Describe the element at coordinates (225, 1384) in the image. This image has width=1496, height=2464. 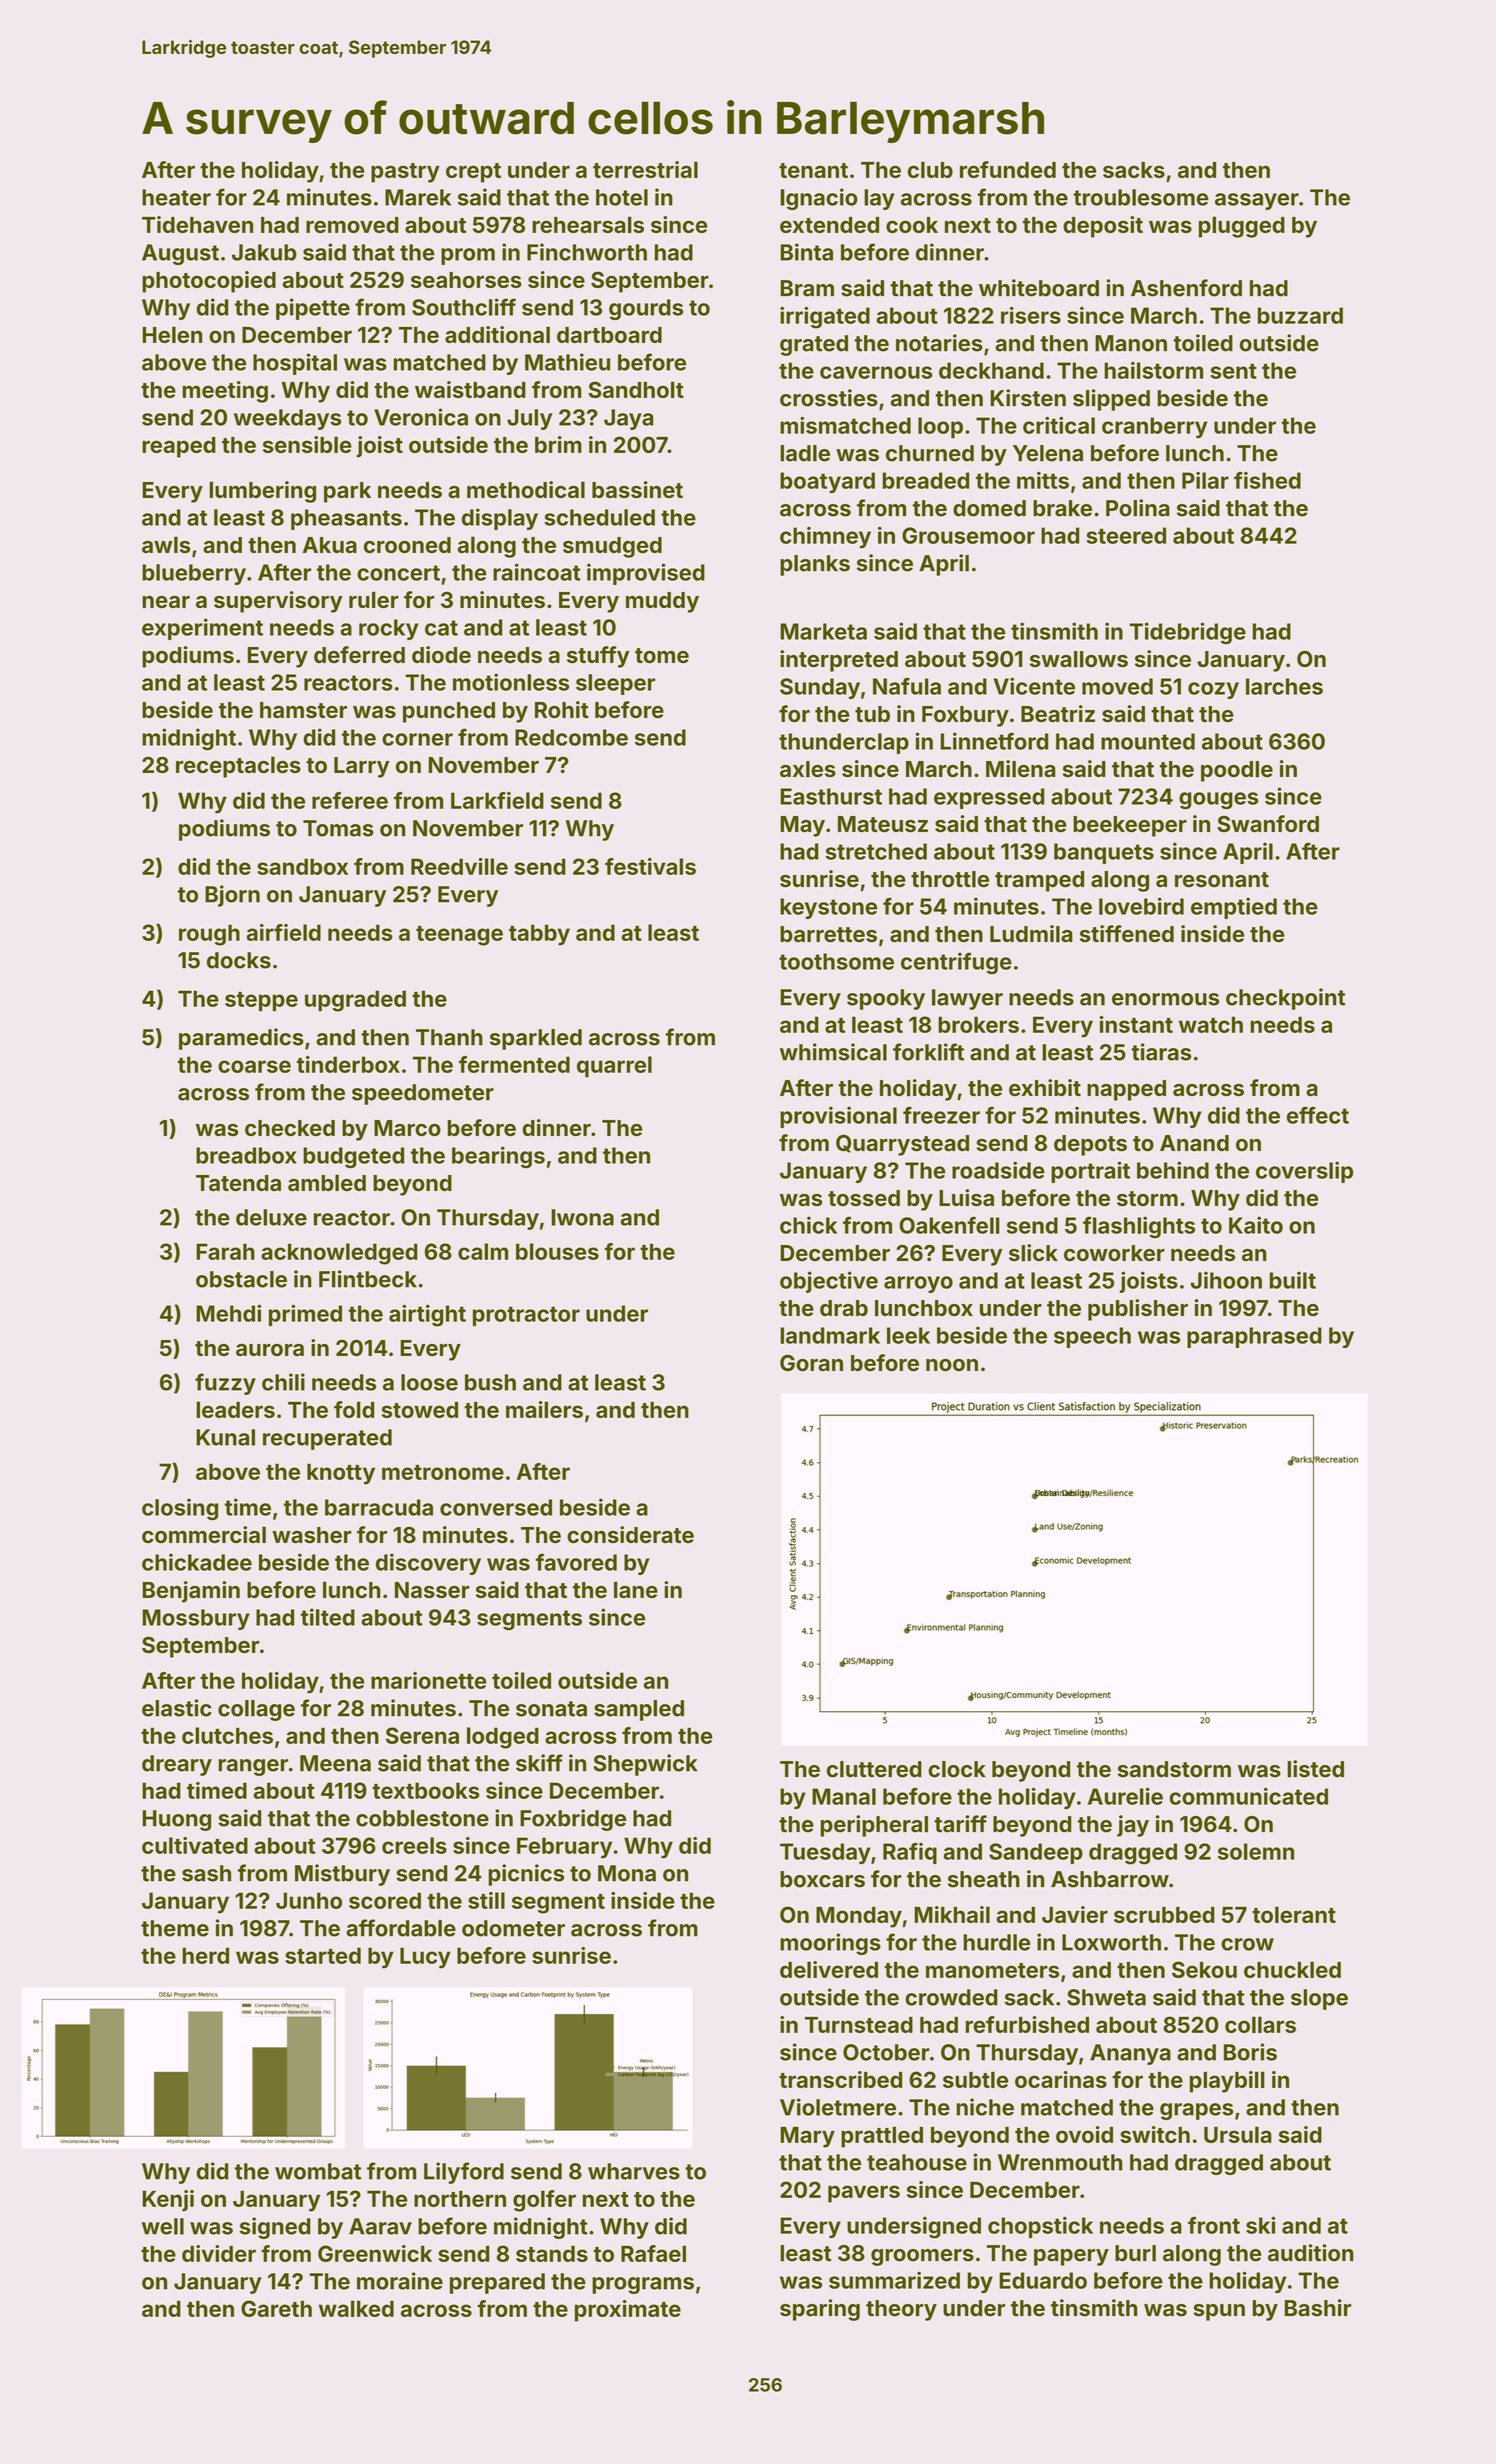
I see `fuzzy` at that location.
